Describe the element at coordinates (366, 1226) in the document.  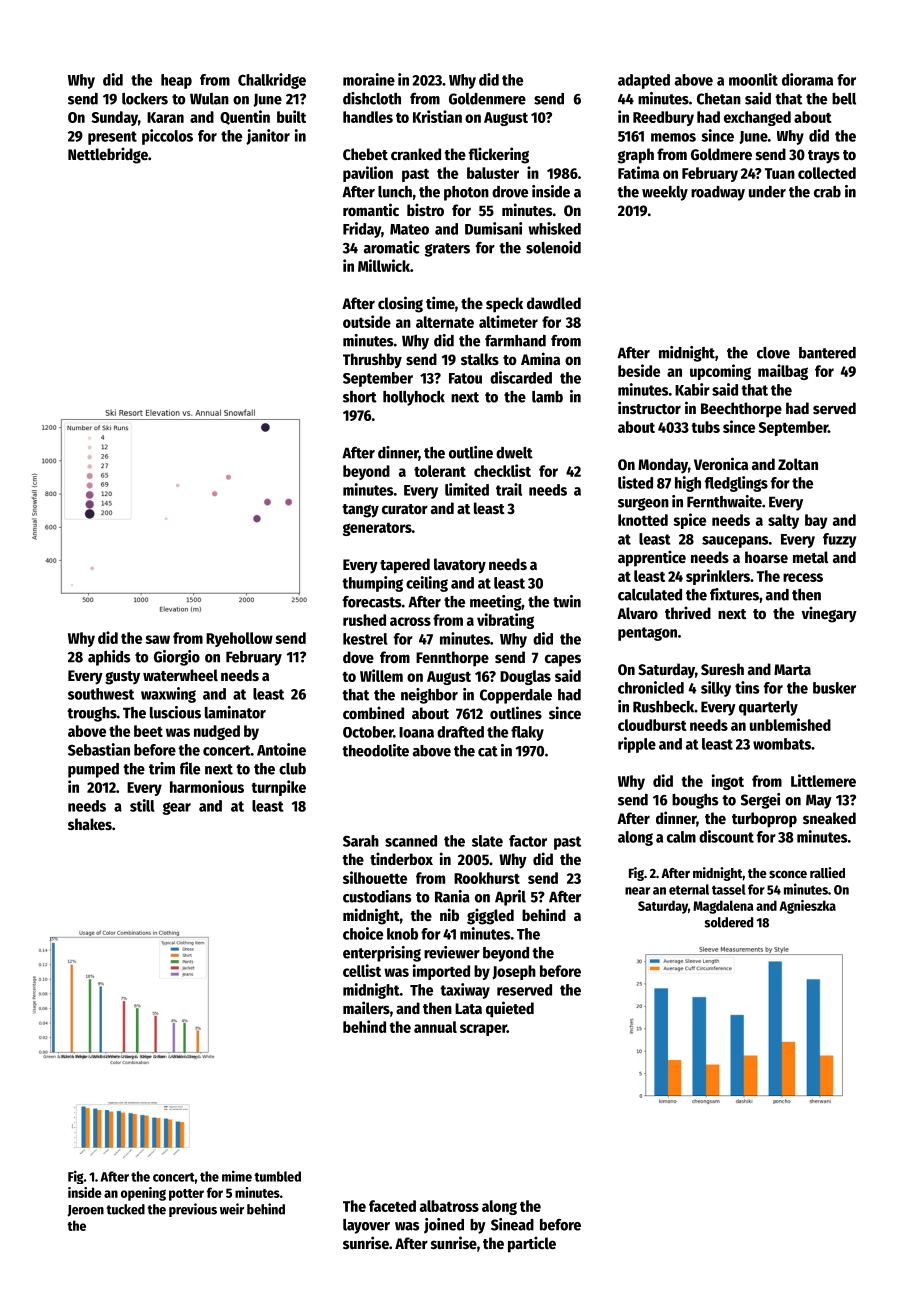
I see `layover` at that location.
